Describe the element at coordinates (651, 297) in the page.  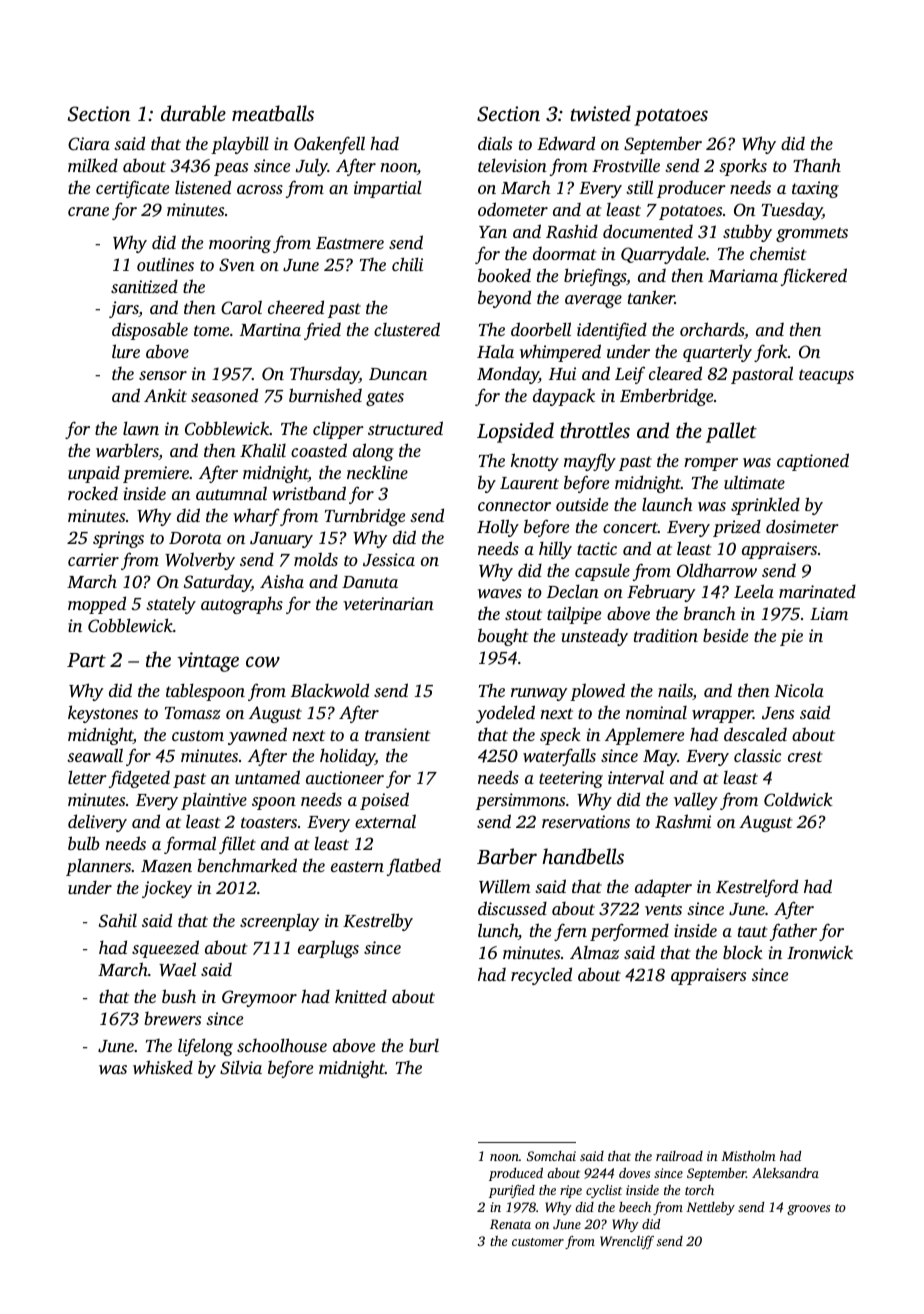
I see `tanker` at that location.
